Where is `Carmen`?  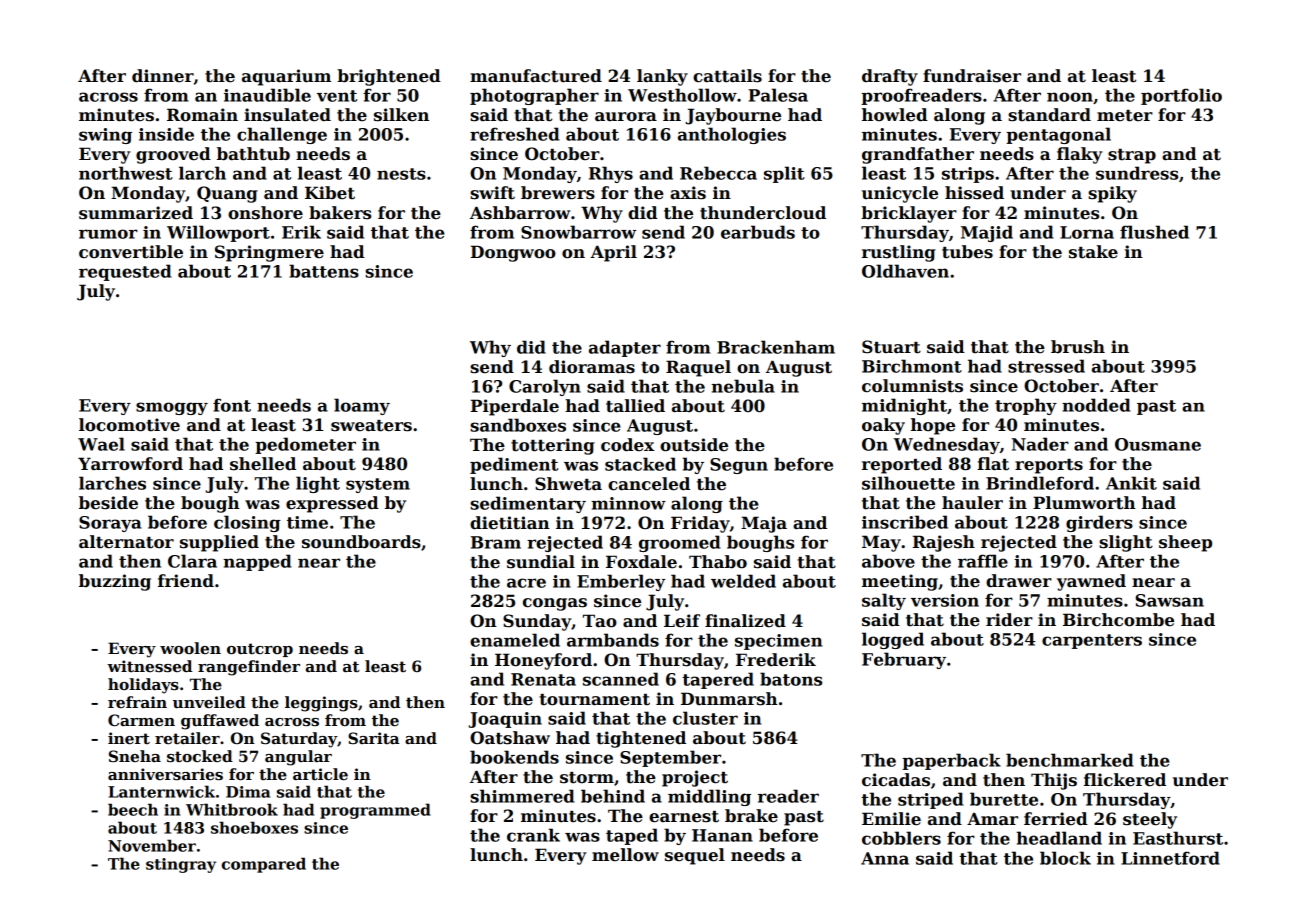 Carmen is located at coordinates (141, 720).
